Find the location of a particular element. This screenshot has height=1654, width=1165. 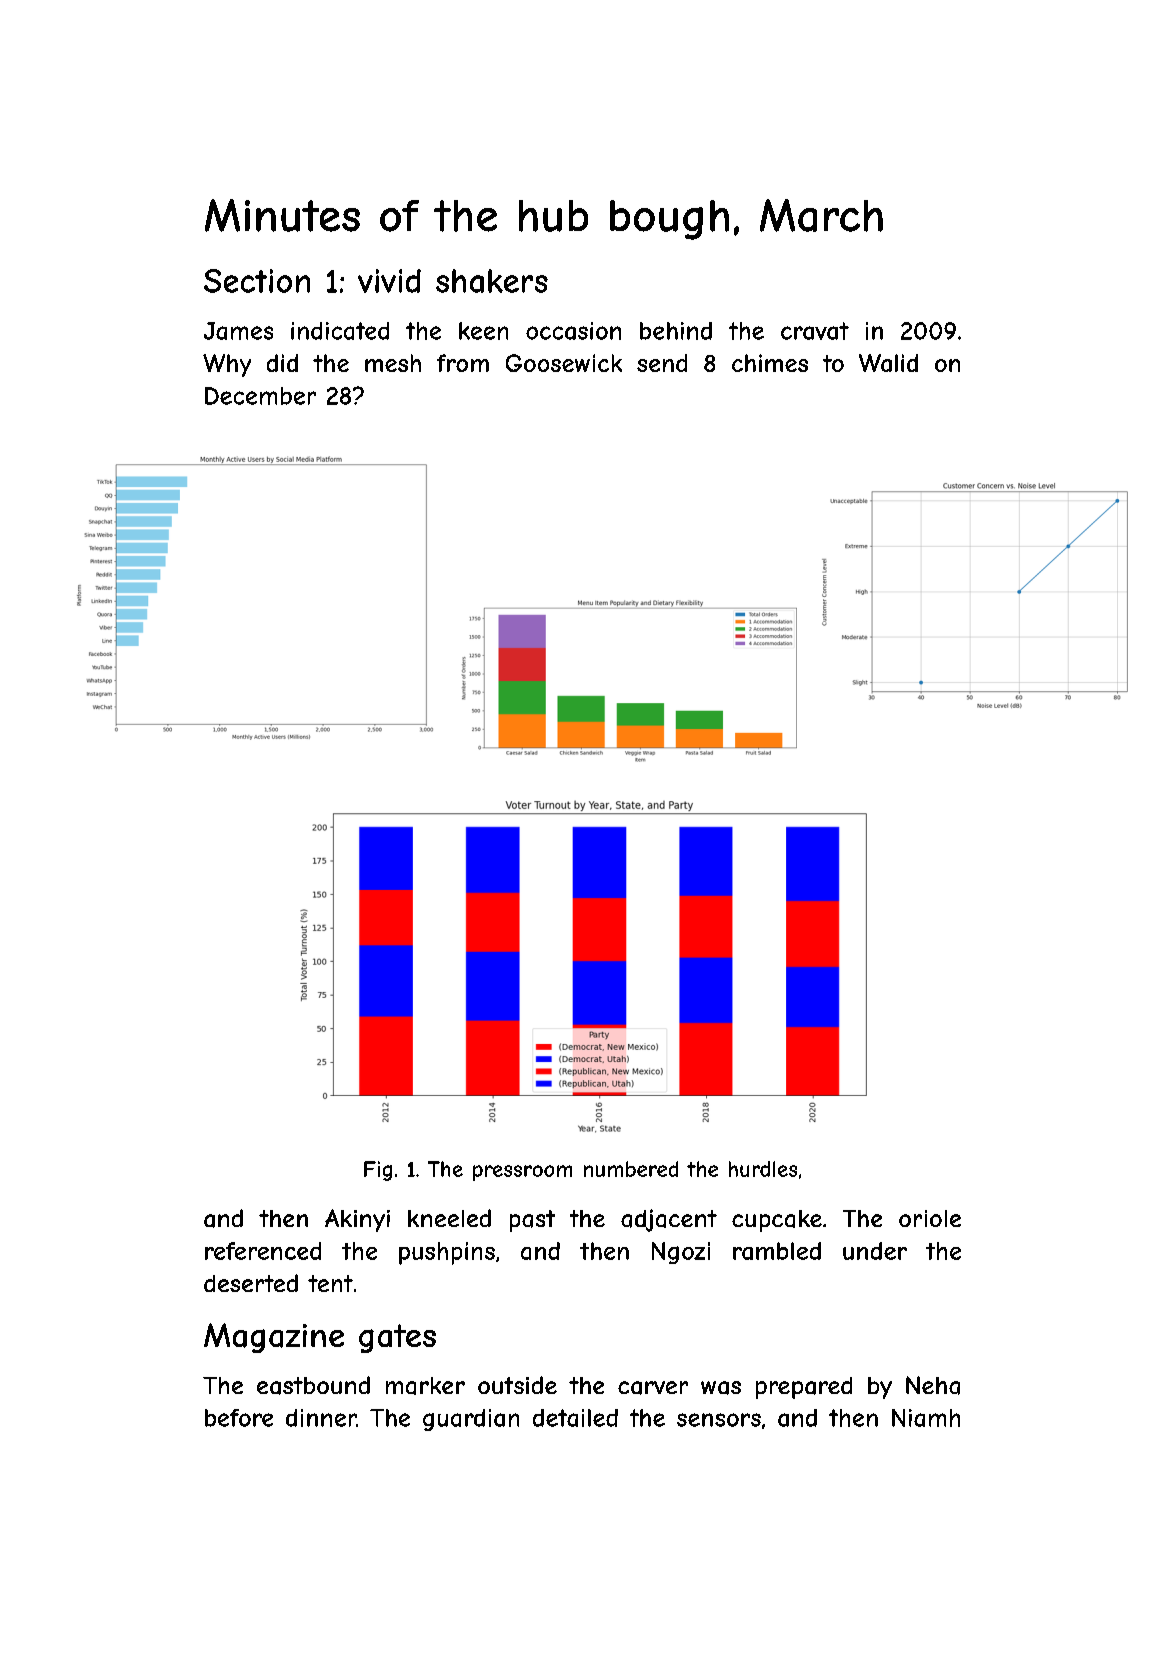

mesh is located at coordinates (393, 363).
